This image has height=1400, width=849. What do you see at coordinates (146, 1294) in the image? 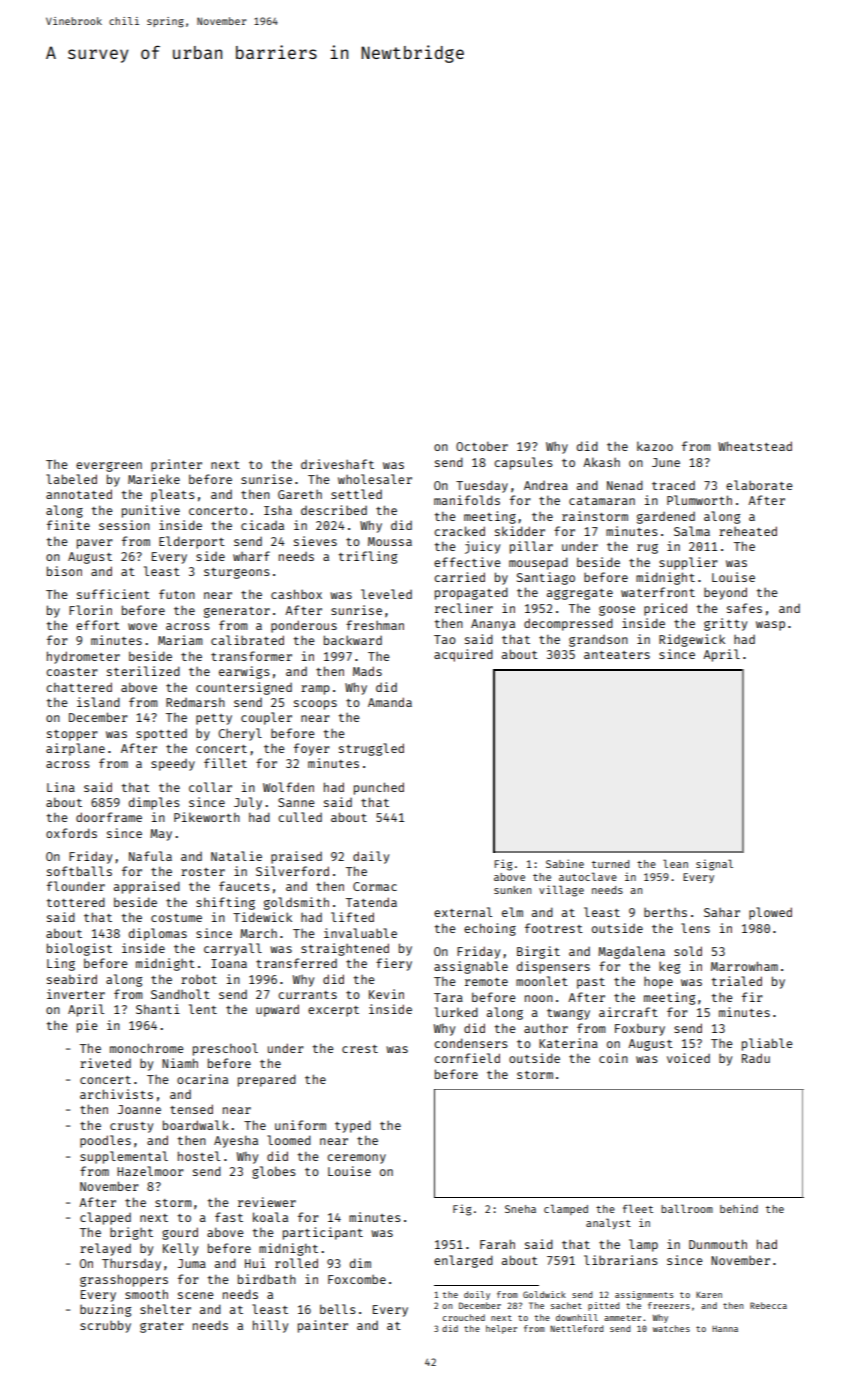
I see `smooth` at bounding box center [146, 1294].
